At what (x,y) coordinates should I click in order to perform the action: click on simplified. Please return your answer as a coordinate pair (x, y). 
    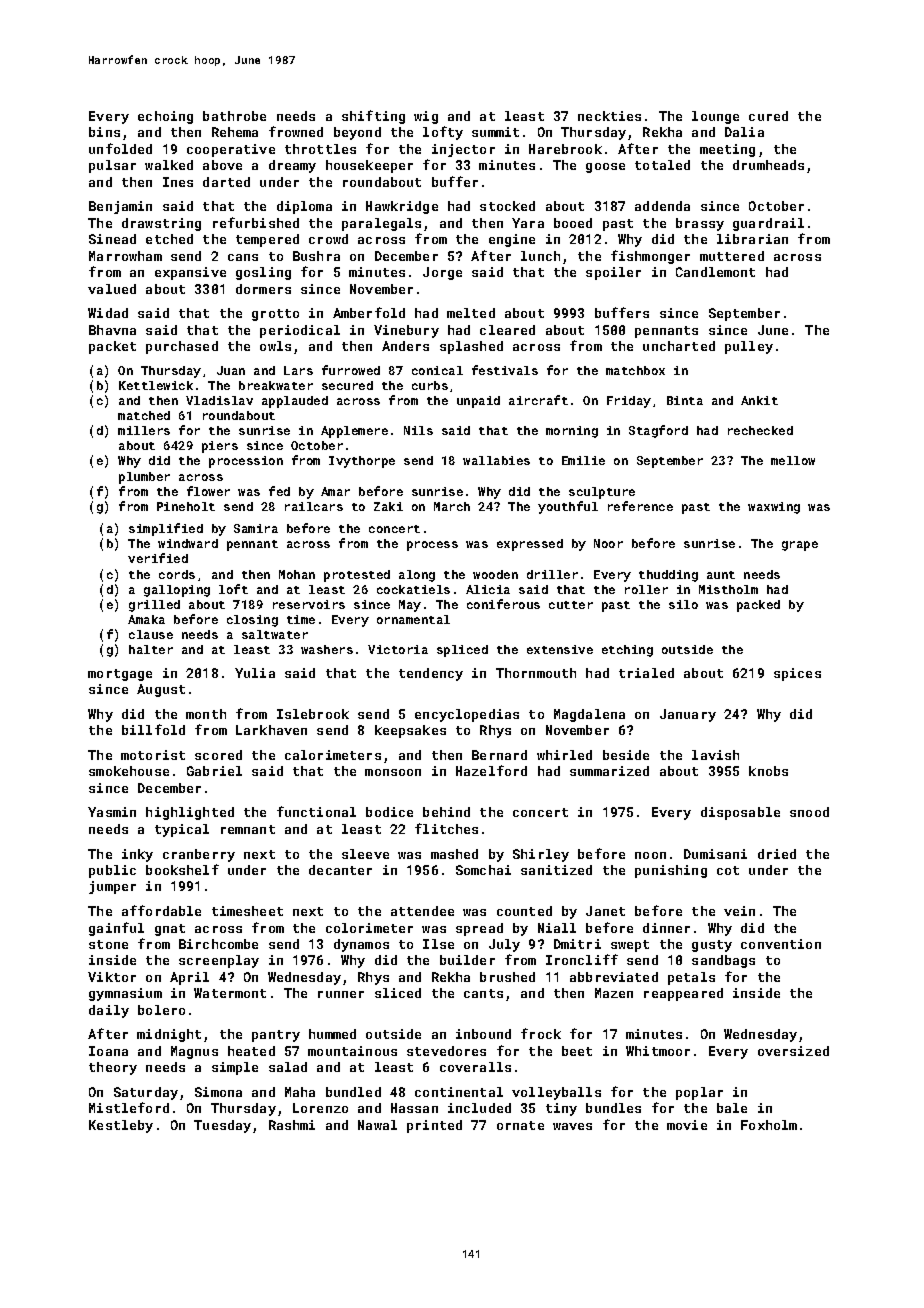
    Looking at the image, I should click on (166, 529).
